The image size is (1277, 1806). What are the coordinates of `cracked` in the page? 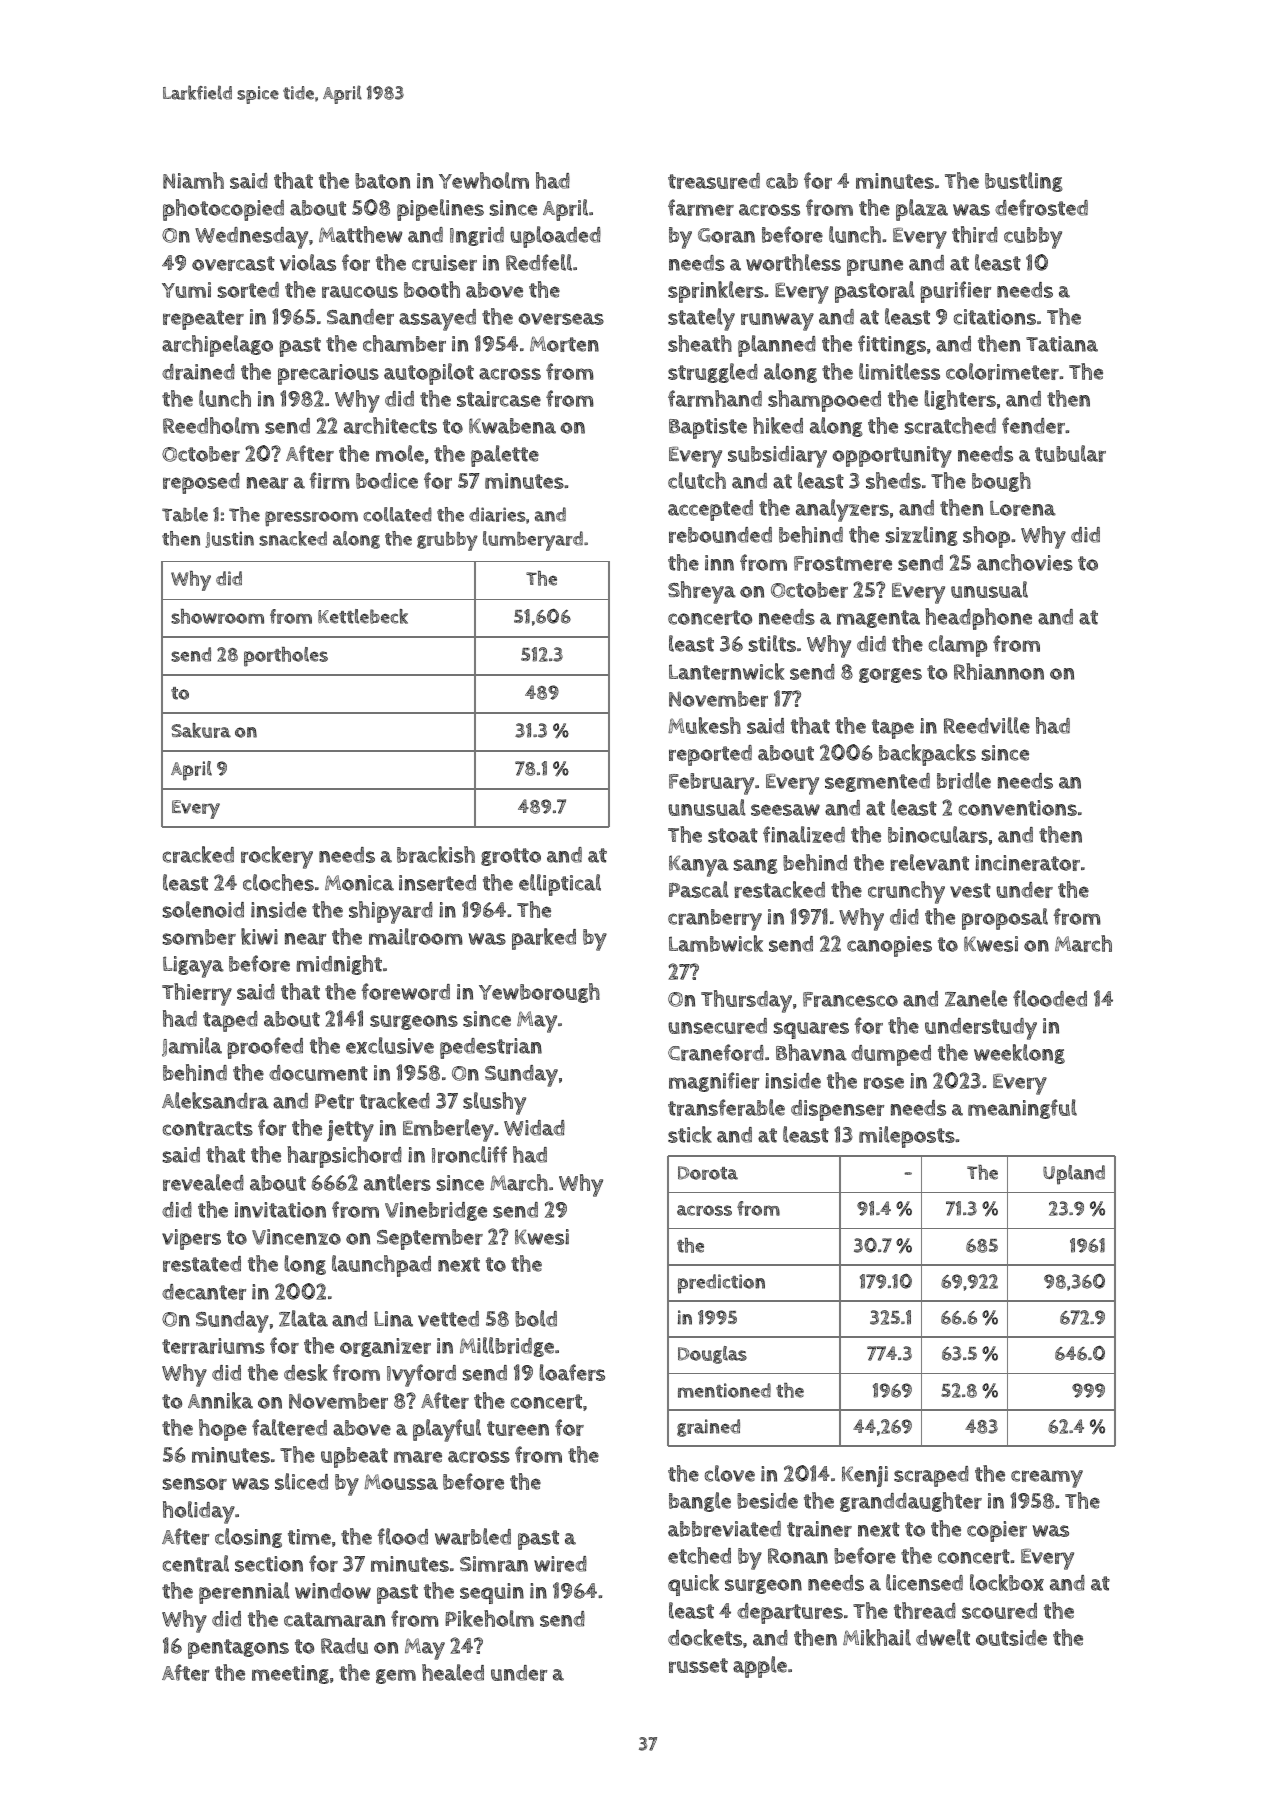 It's located at (198, 854).
